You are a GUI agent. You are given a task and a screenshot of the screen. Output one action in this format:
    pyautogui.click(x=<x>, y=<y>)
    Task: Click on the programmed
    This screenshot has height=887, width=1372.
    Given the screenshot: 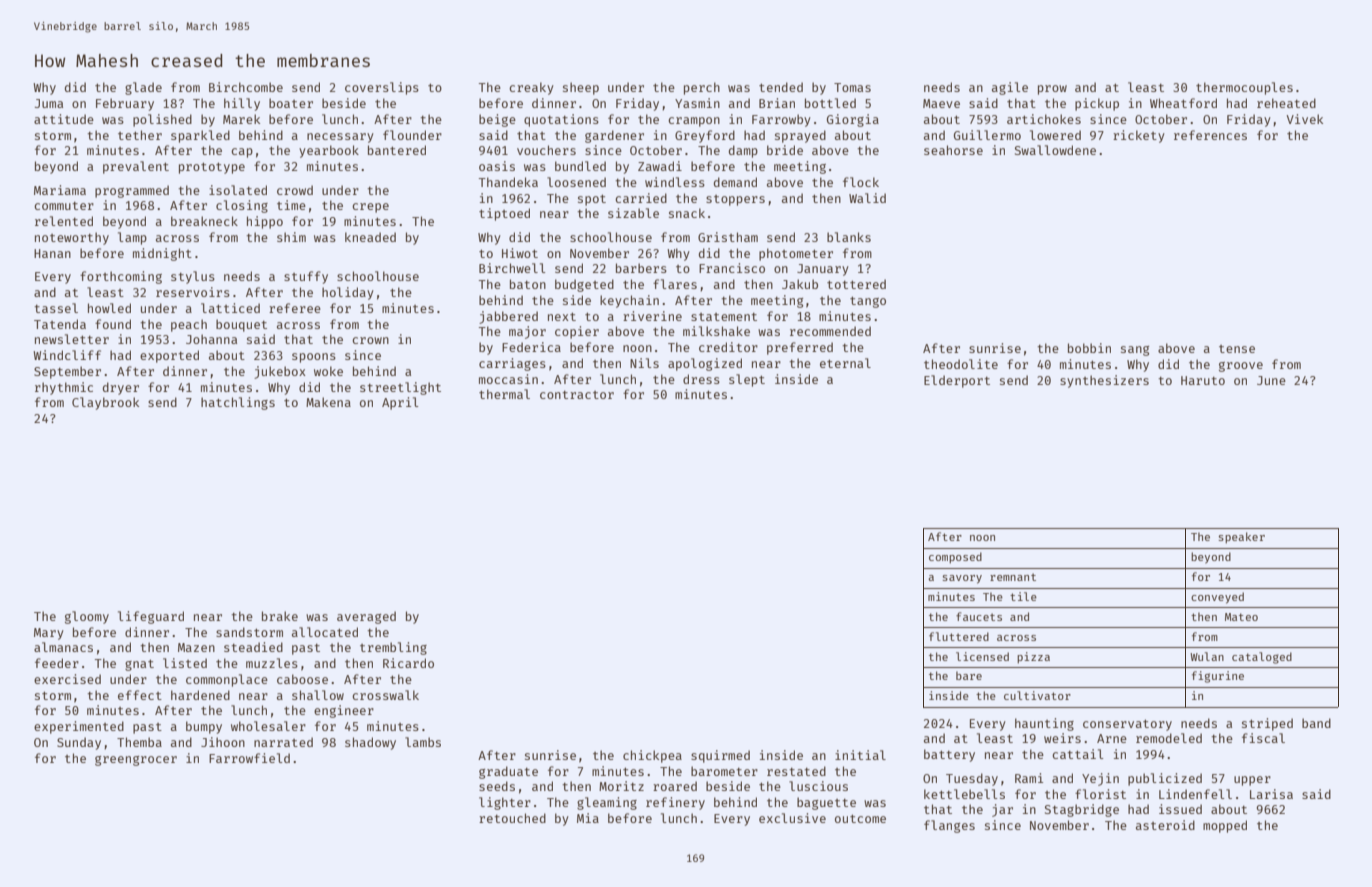 What is the action you would take?
    pyautogui.click(x=132, y=191)
